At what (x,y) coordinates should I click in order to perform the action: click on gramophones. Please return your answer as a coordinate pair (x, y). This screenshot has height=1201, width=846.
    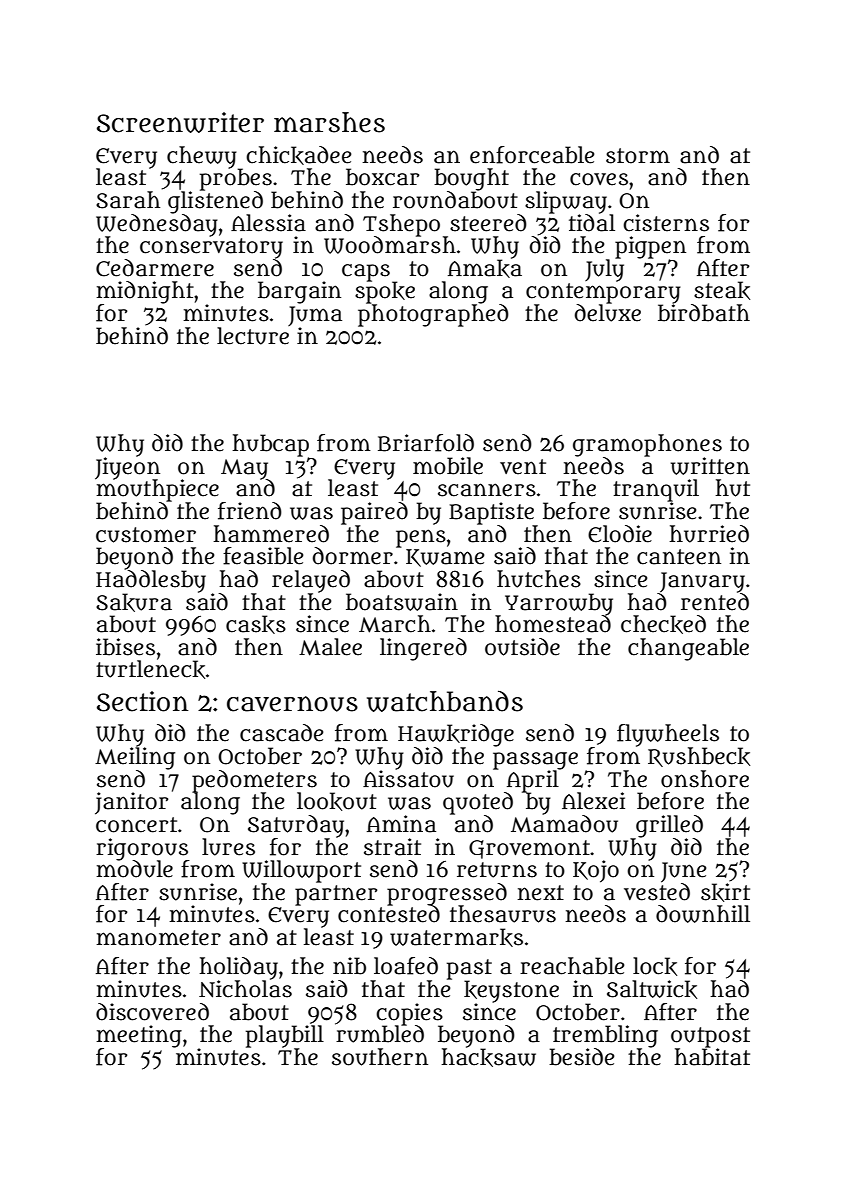
    Looking at the image, I should click on (647, 445).
